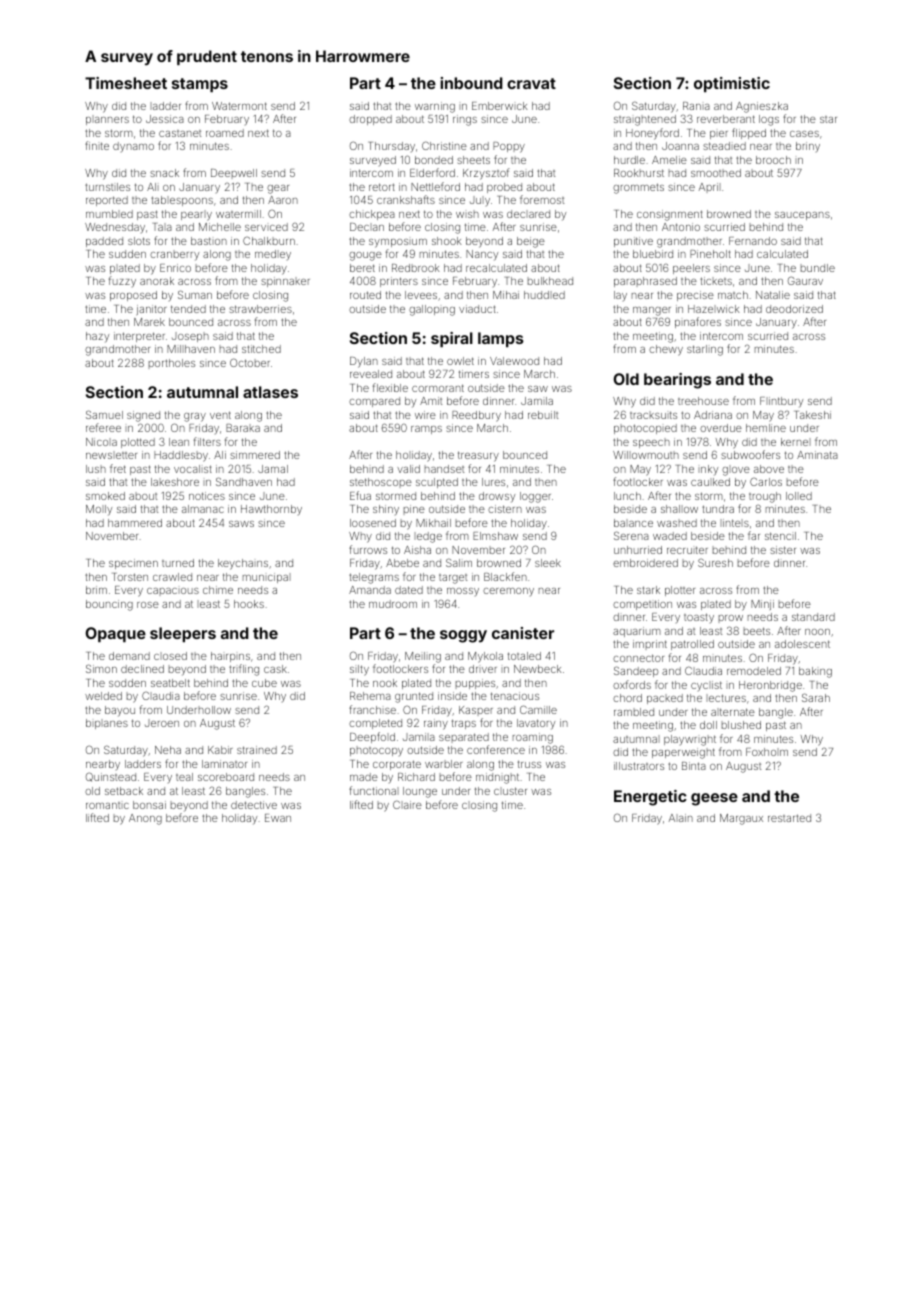 Image resolution: width=924 pixels, height=1308 pixels. Describe the element at coordinates (230, 657) in the document. I see `hairpins` at that location.
